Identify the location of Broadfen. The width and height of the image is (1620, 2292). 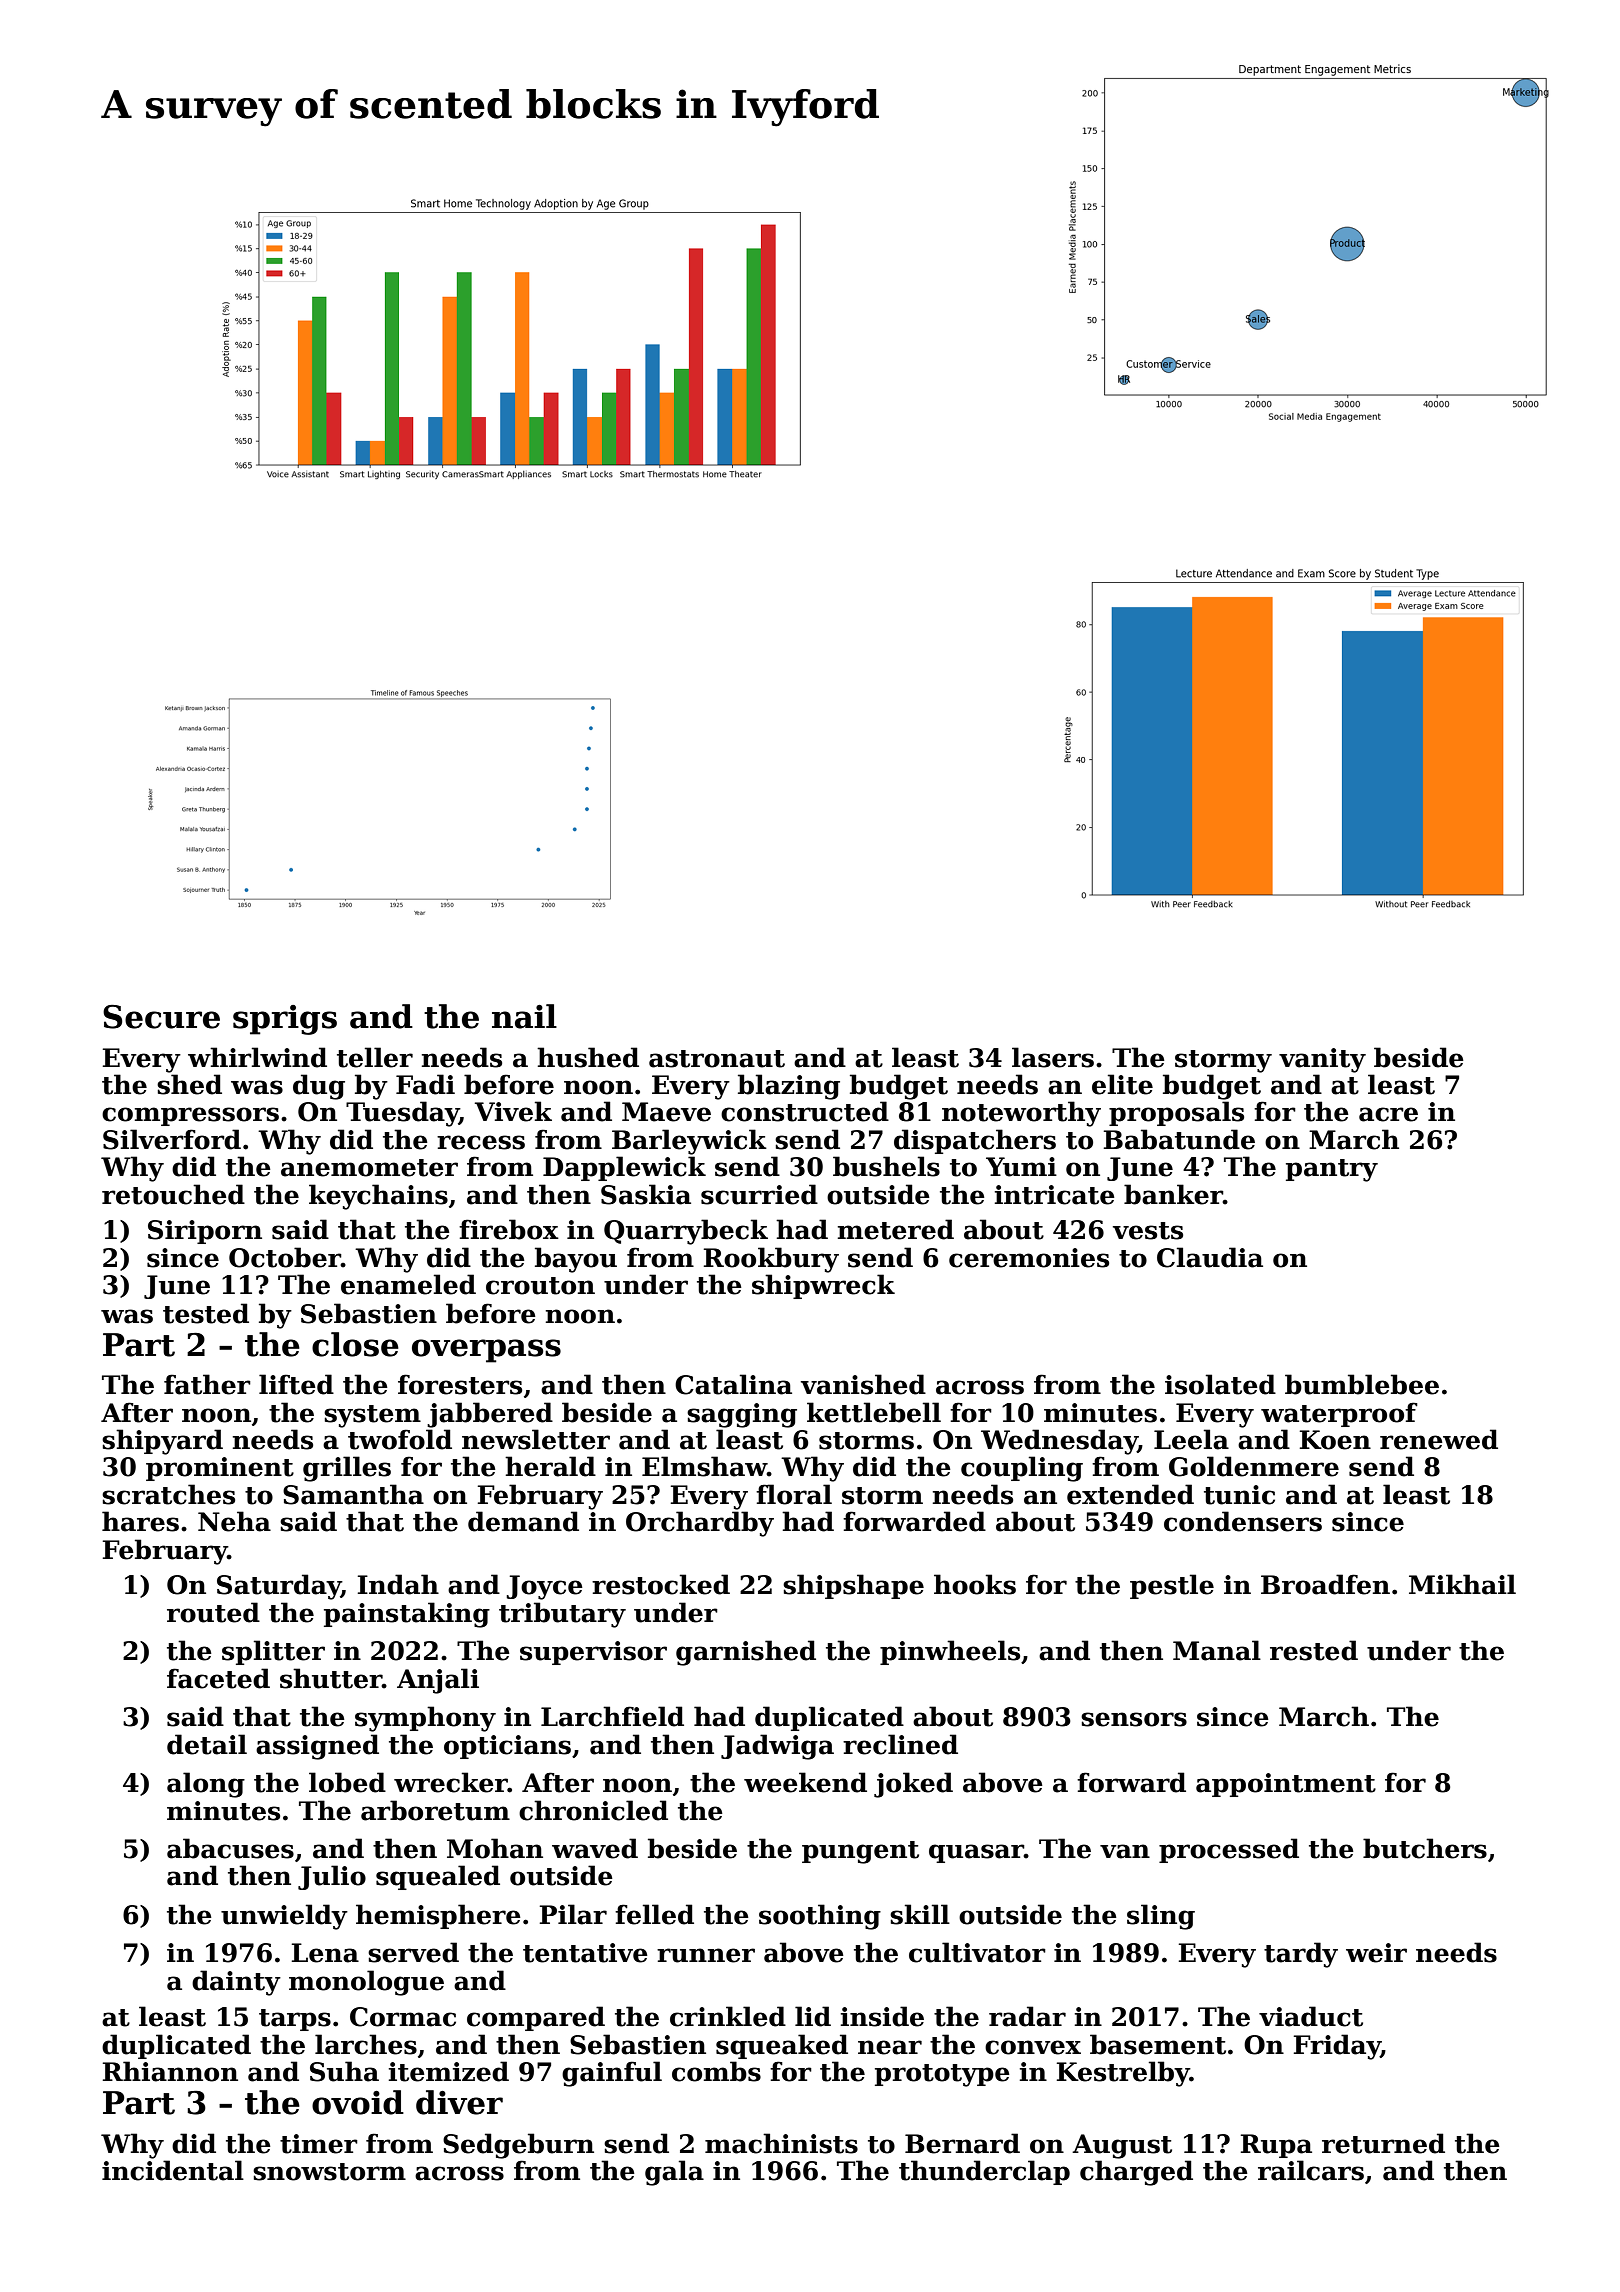
(1325, 1584).
